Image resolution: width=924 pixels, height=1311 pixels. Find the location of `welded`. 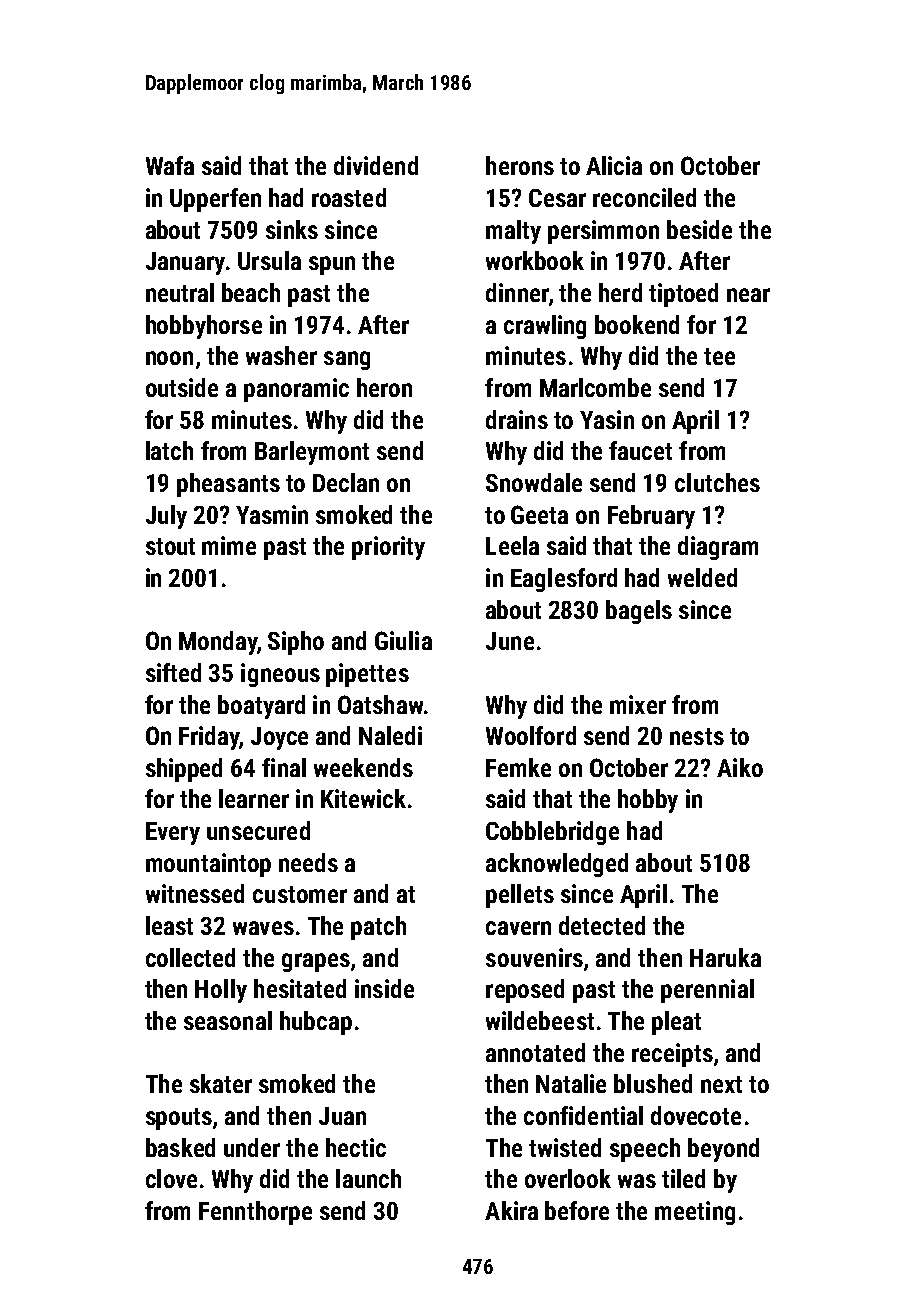

welded is located at coordinates (702, 577).
